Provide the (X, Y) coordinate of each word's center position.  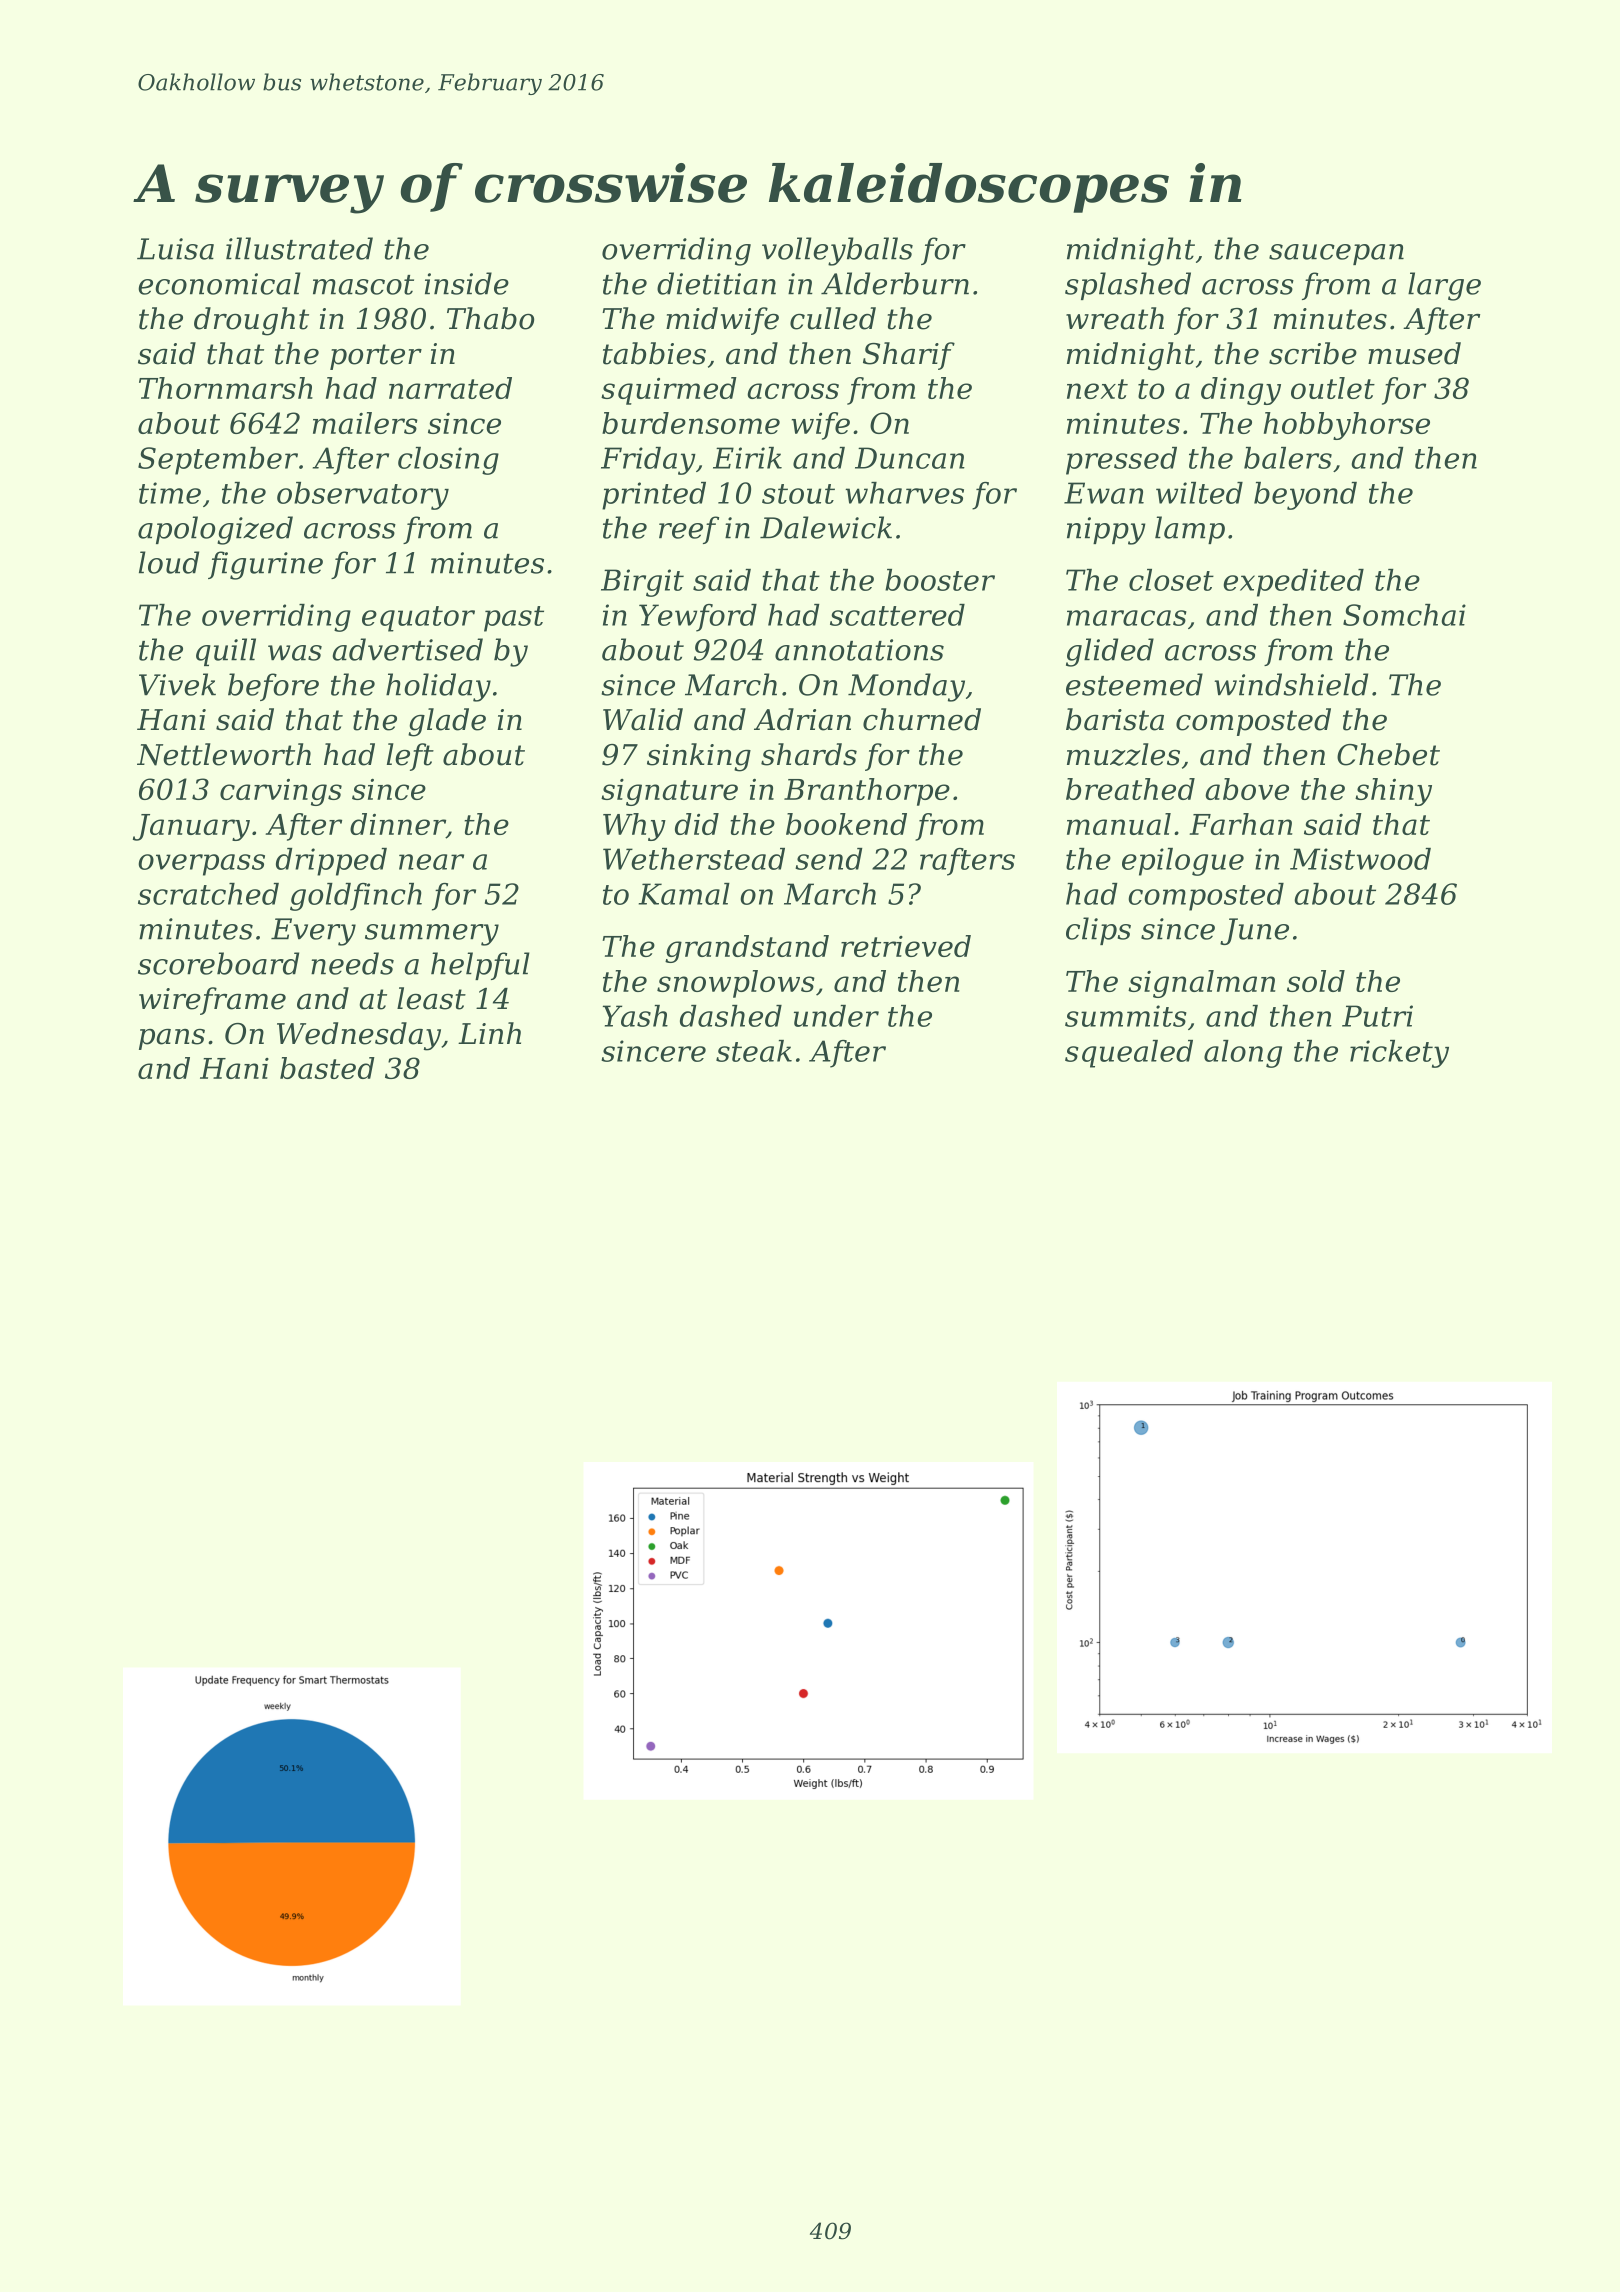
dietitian (716, 283)
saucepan (1336, 254)
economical (219, 283)
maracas (1127, 618)
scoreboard (218, 963)
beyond (1305, 496)
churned (922, 719)
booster (940, 580)
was (295, 653)
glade (447, 722)
